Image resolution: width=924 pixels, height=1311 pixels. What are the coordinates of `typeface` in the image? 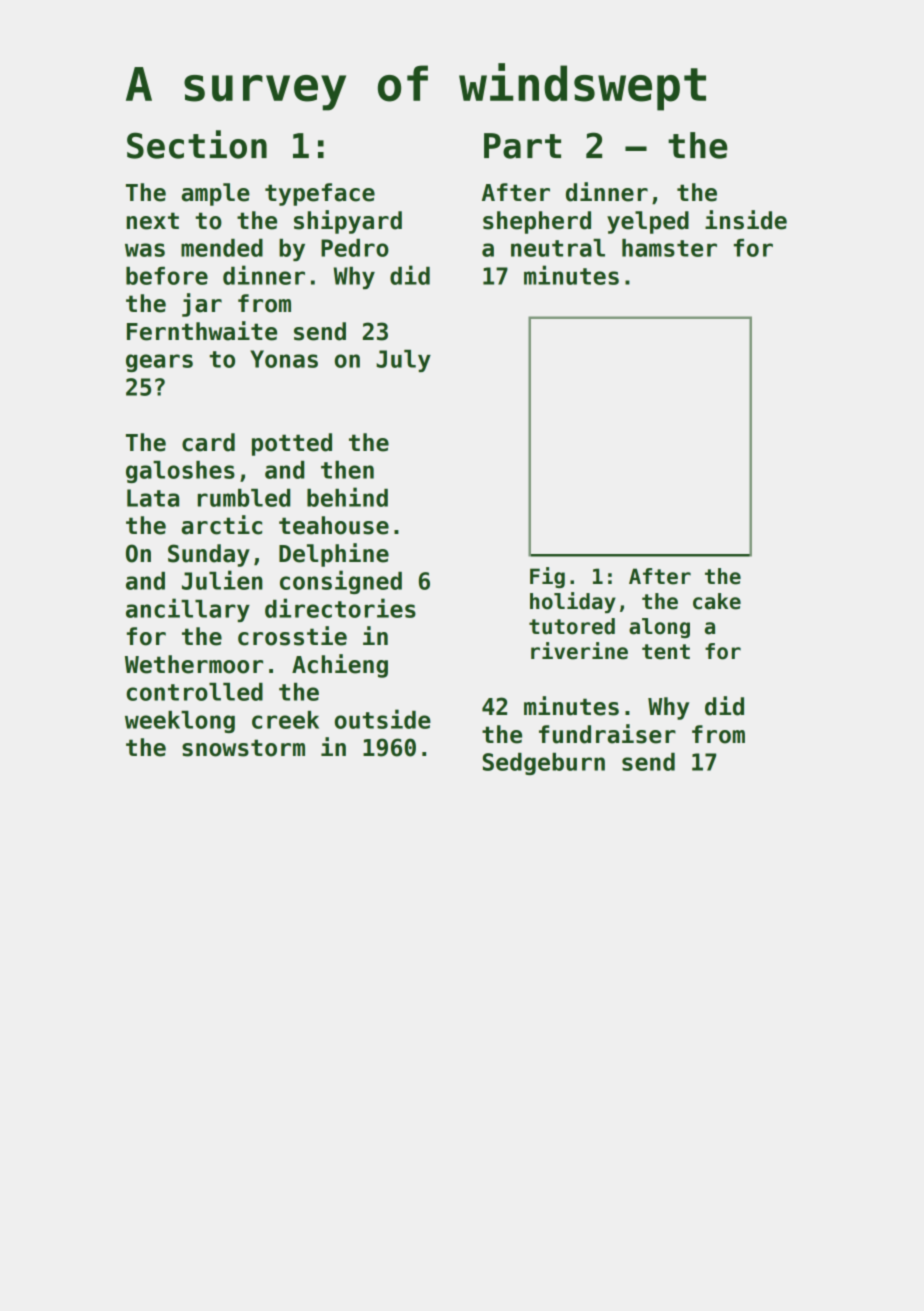 It's located at (320, 194).
